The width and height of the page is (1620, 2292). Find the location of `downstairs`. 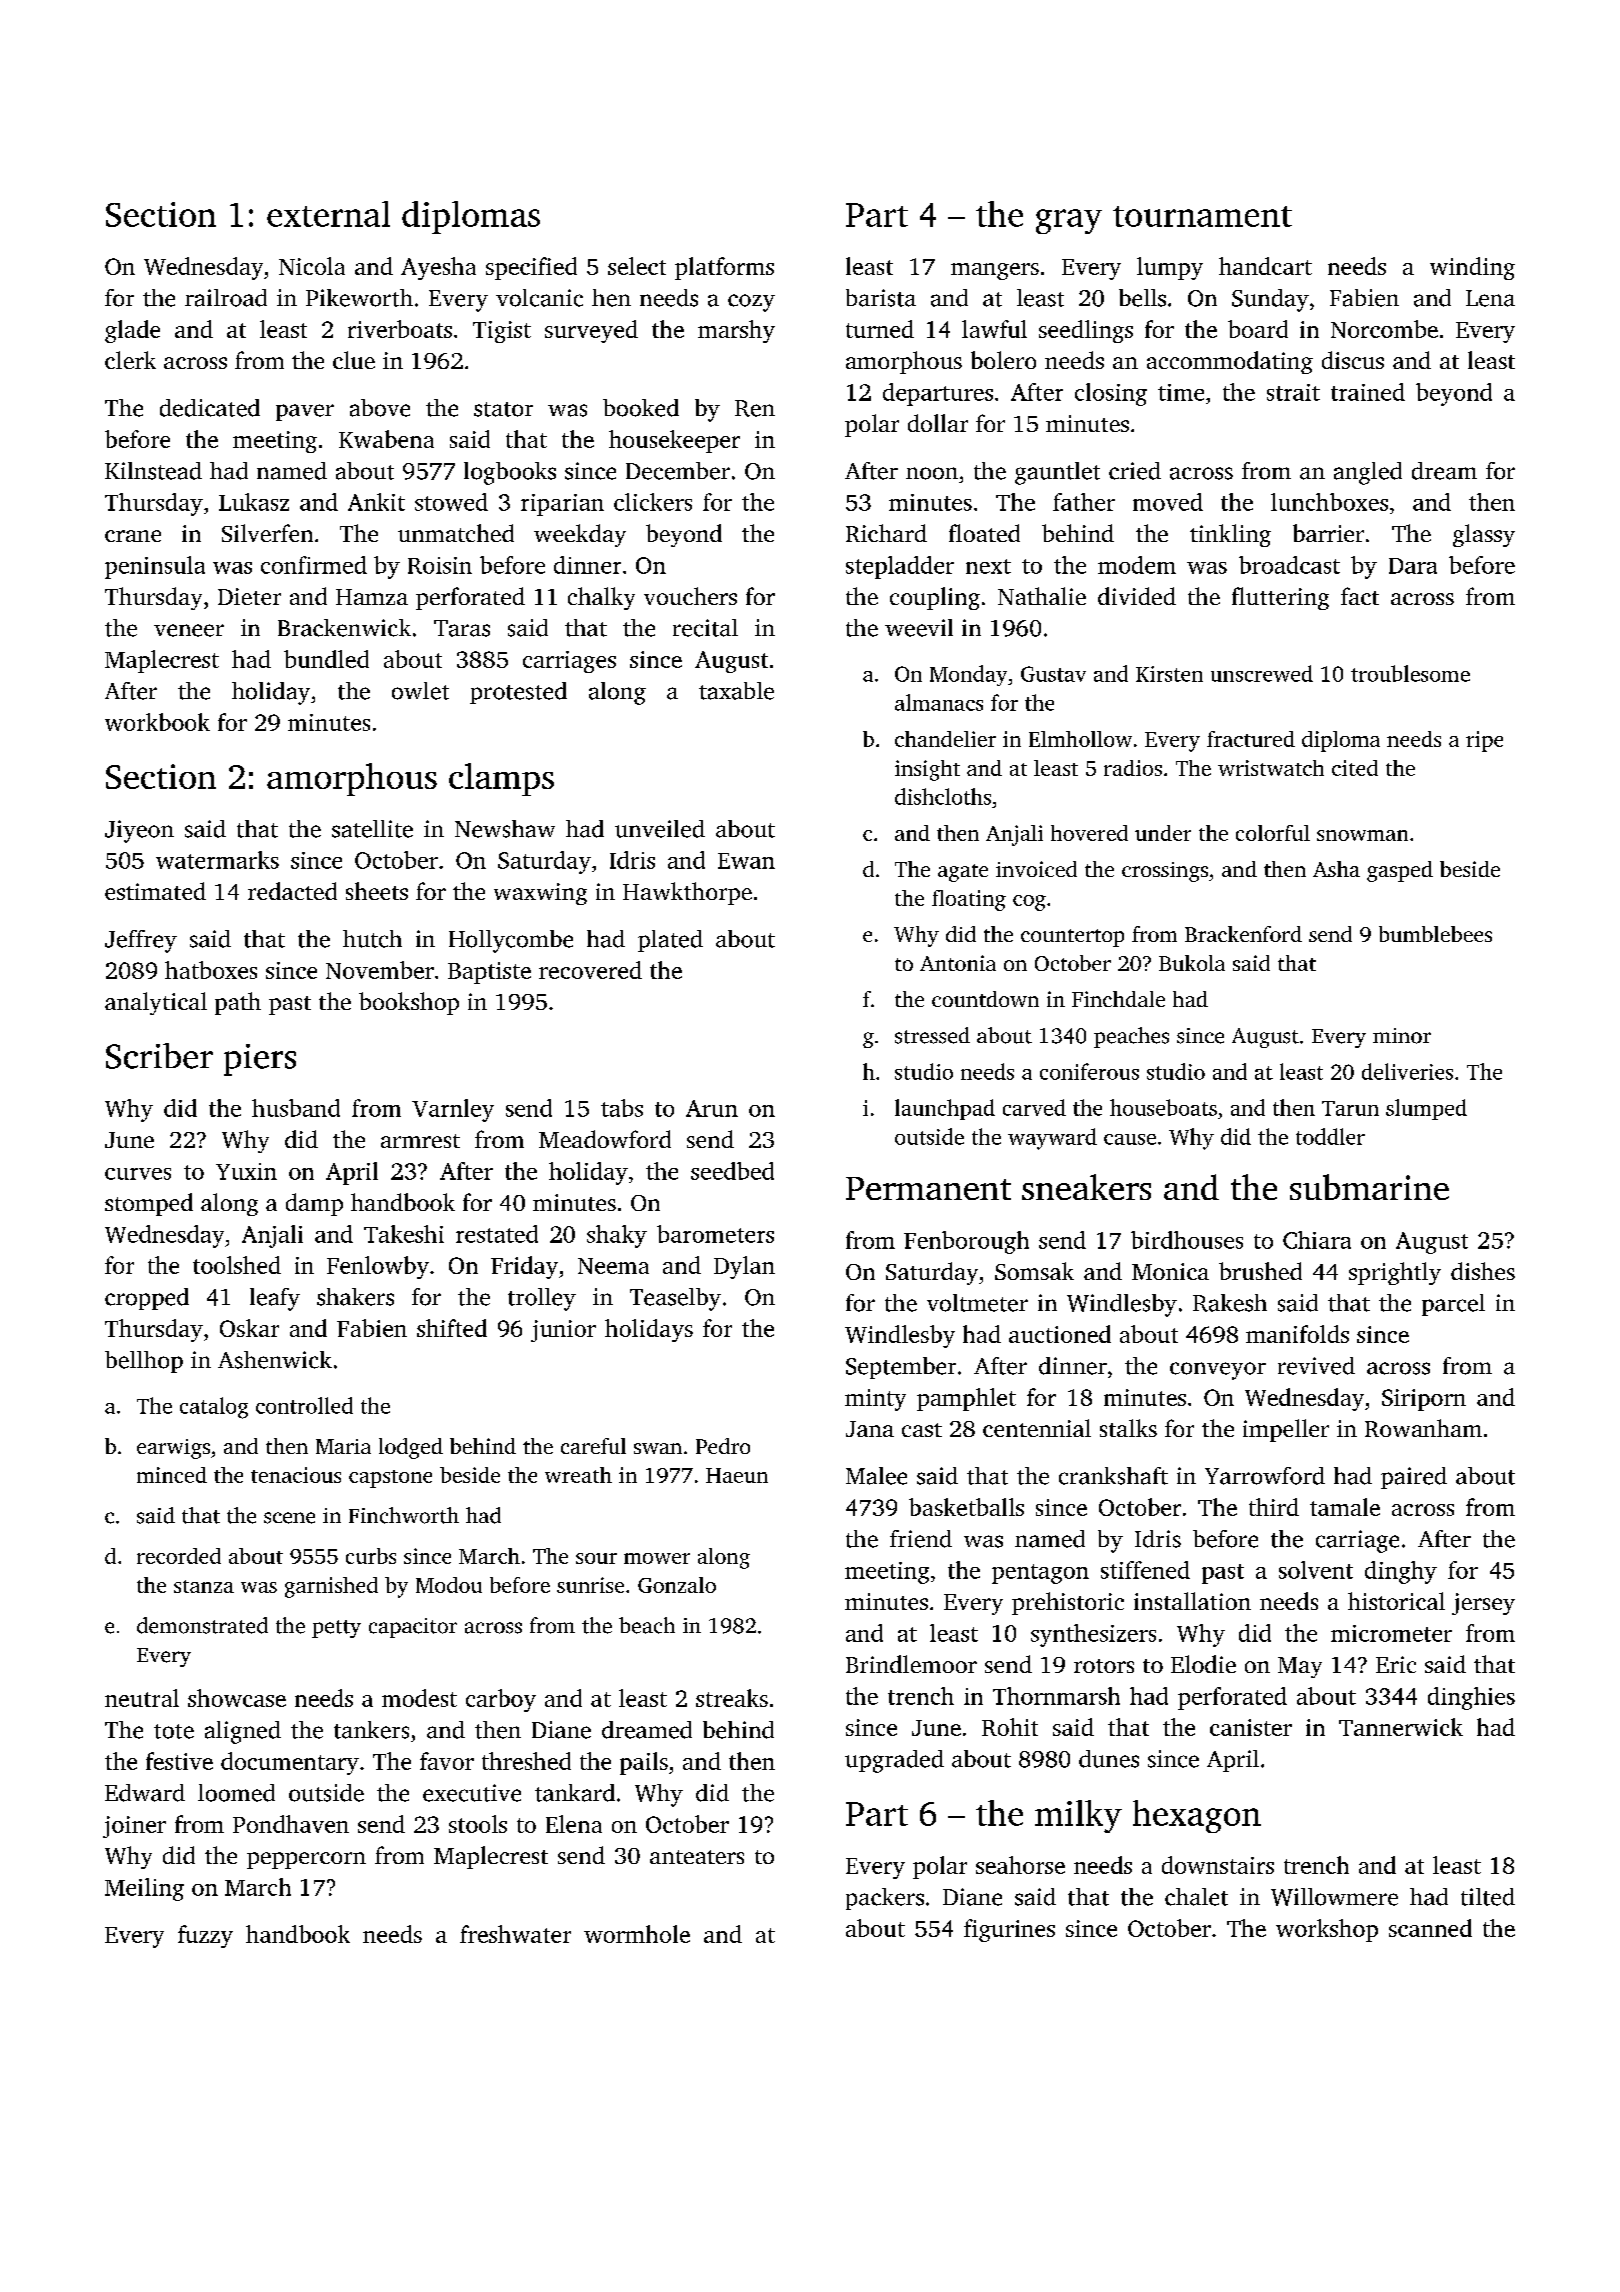

downstairs is located at coordinates (1218, 1865).
